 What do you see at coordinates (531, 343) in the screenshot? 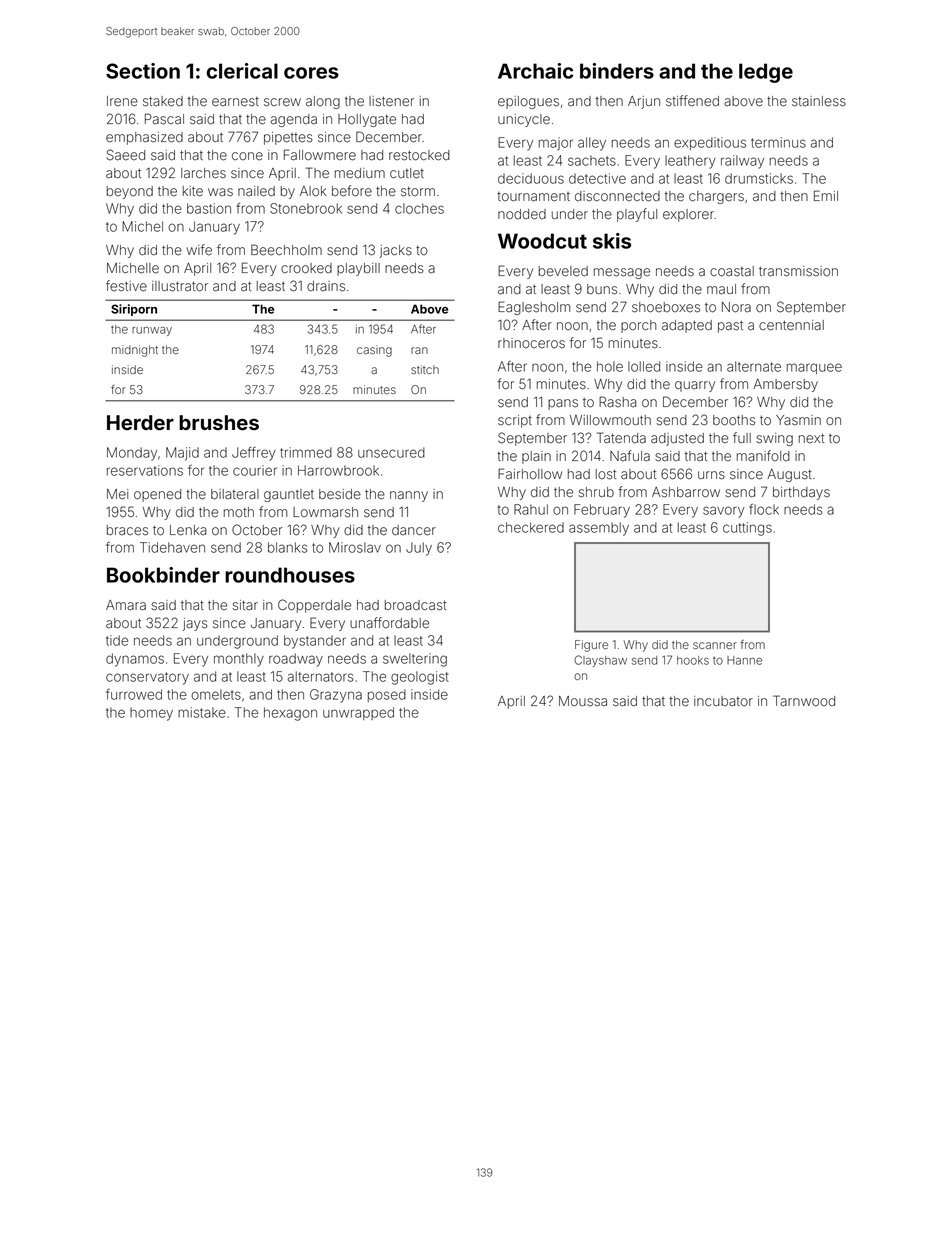
I see `rhinoceros` at bounding box center [531, 343].
